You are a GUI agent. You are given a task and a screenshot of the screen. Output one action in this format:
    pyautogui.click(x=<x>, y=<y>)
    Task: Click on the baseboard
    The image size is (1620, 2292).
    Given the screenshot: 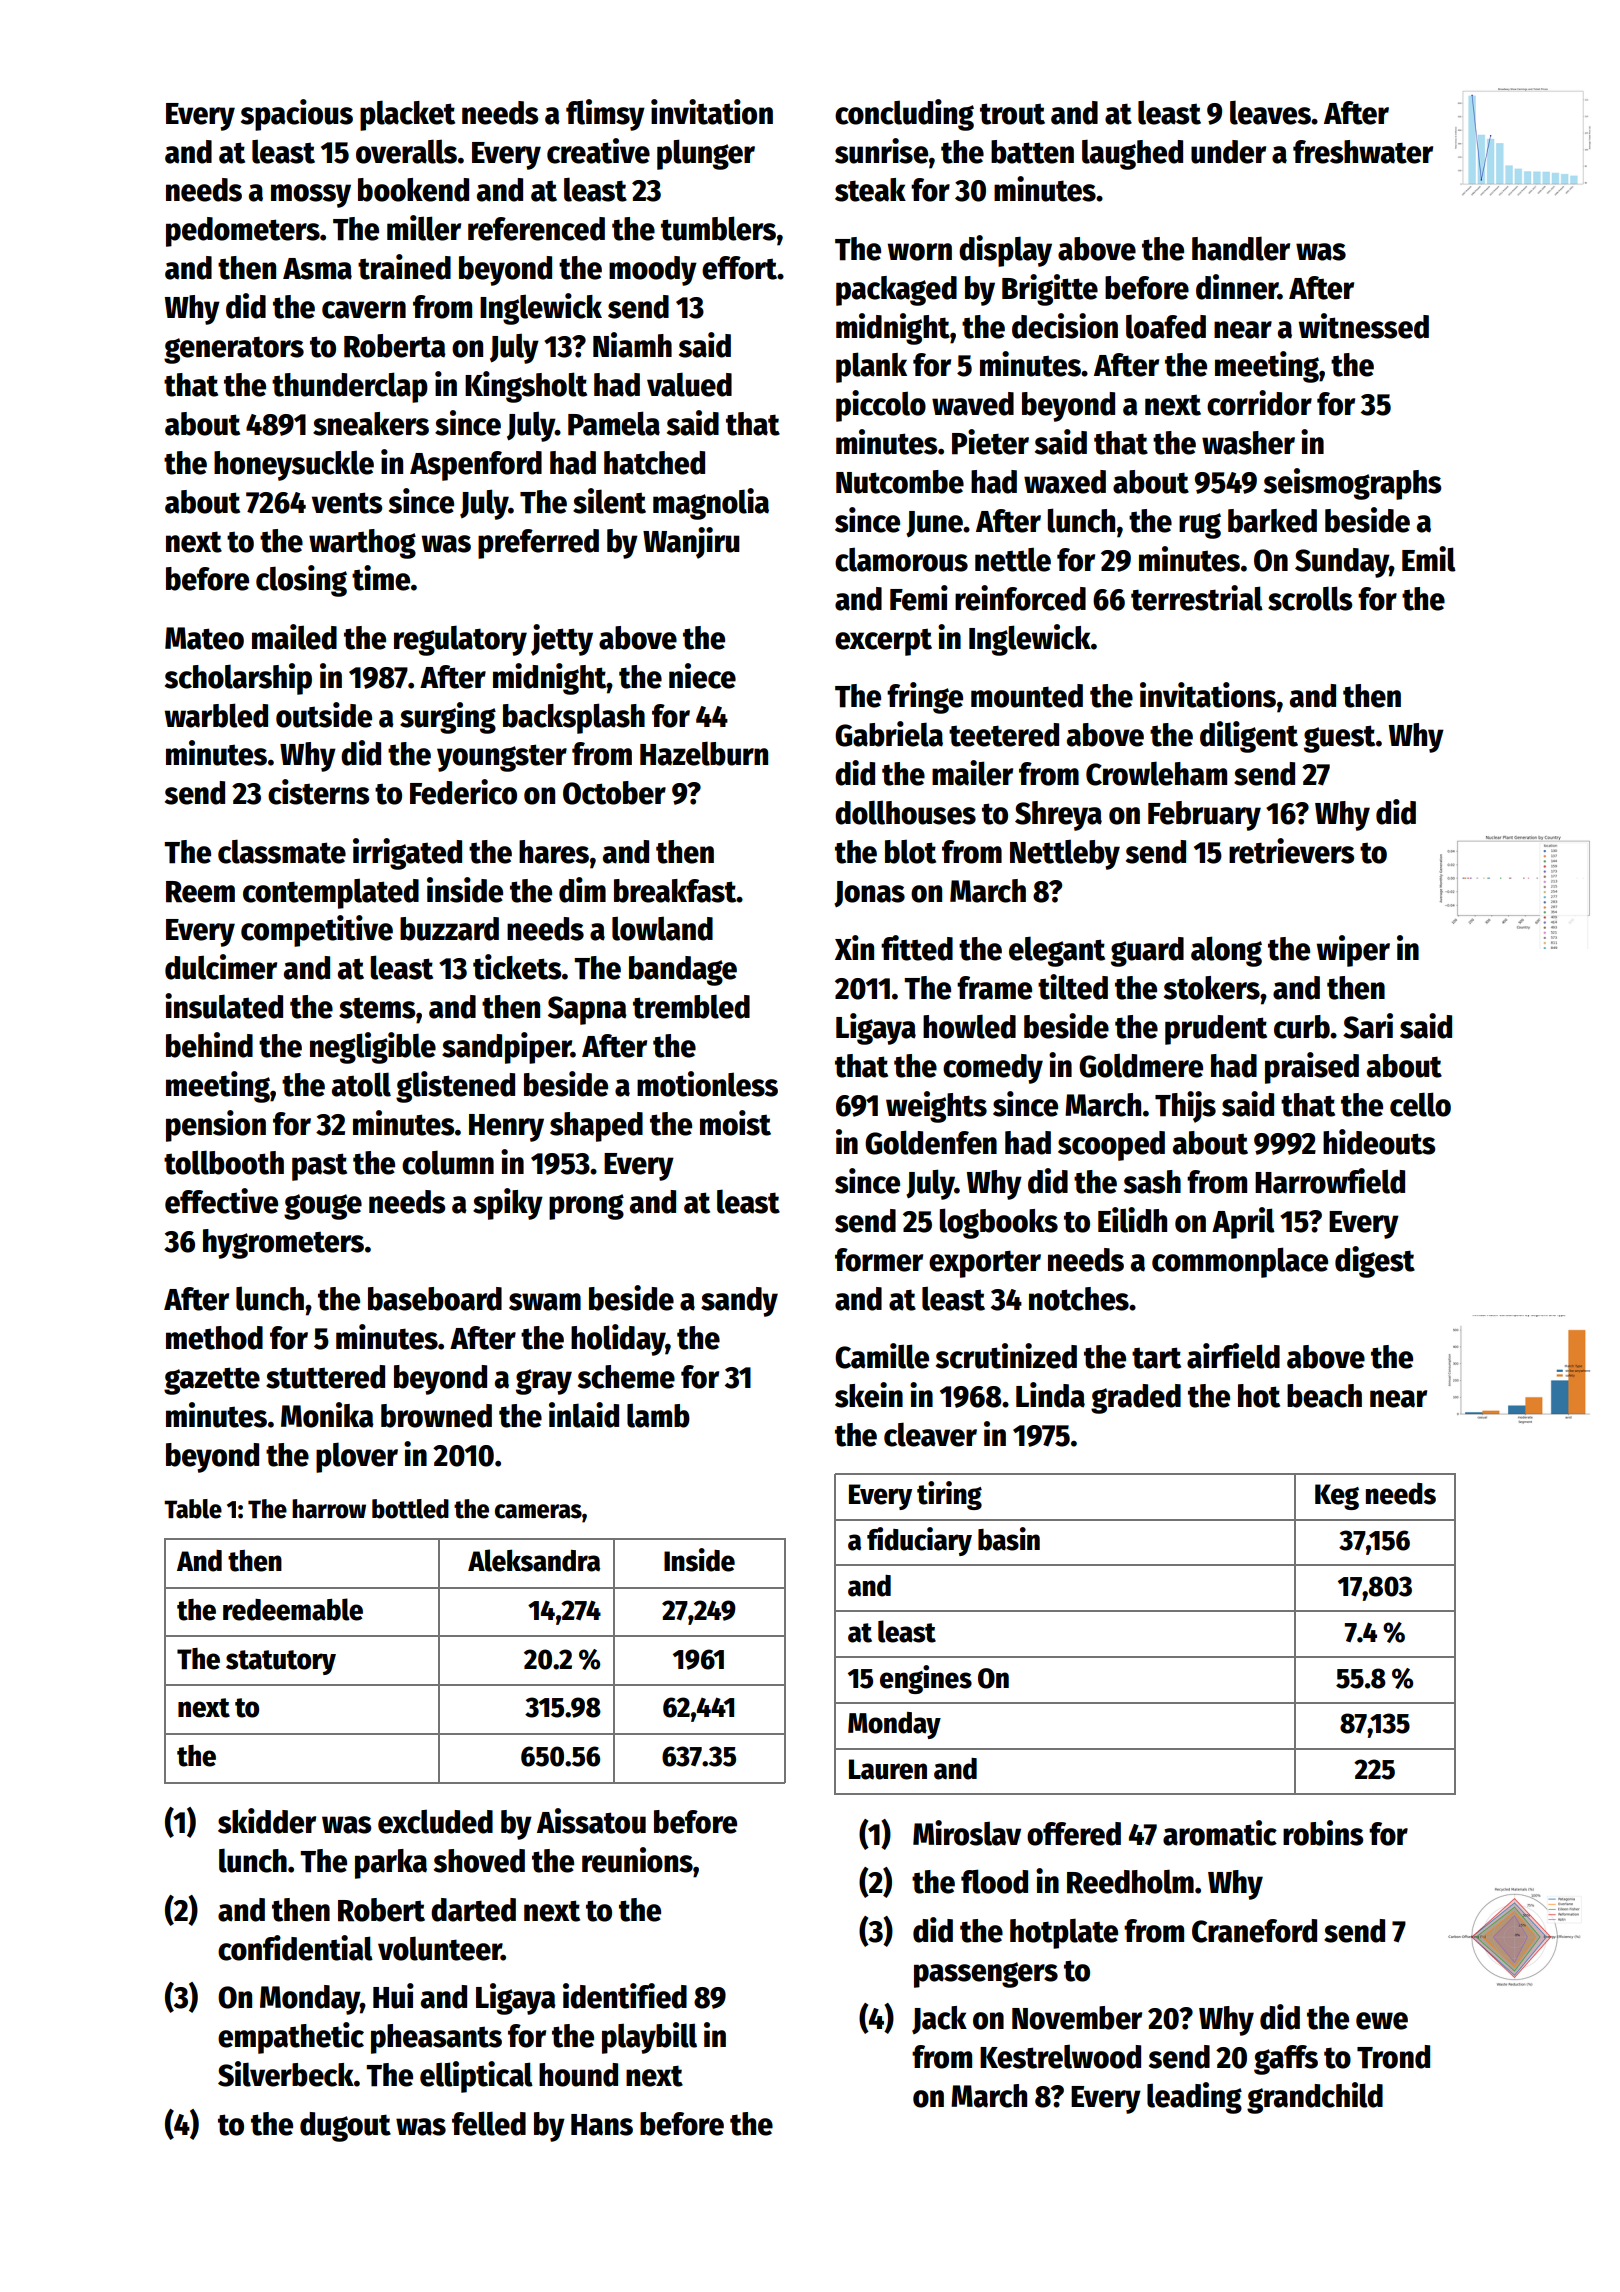 What is the action you would take?
    pyautogui.click(x=435, y=1299)
